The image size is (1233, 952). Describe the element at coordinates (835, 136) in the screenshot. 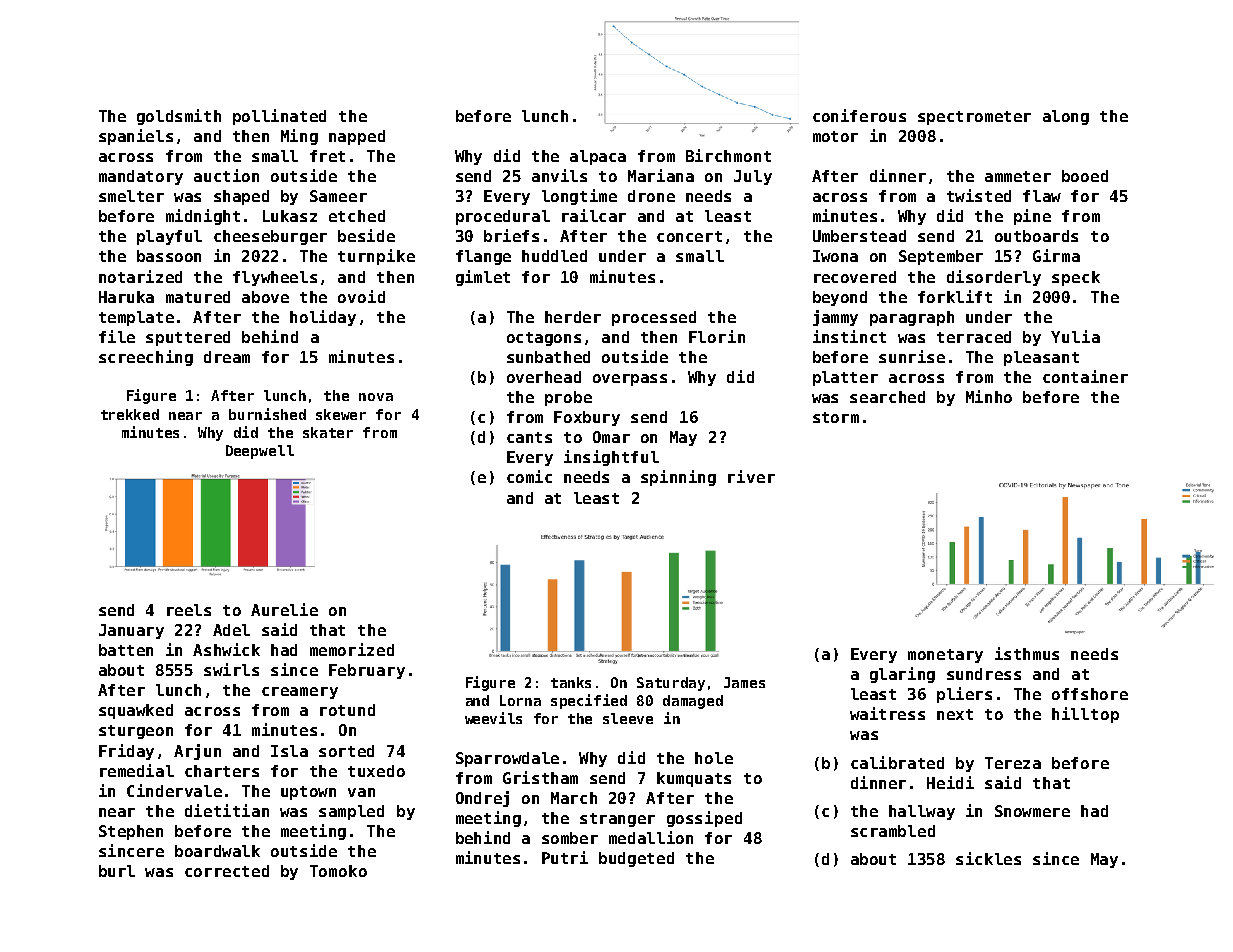

I see `motor` at that location.
